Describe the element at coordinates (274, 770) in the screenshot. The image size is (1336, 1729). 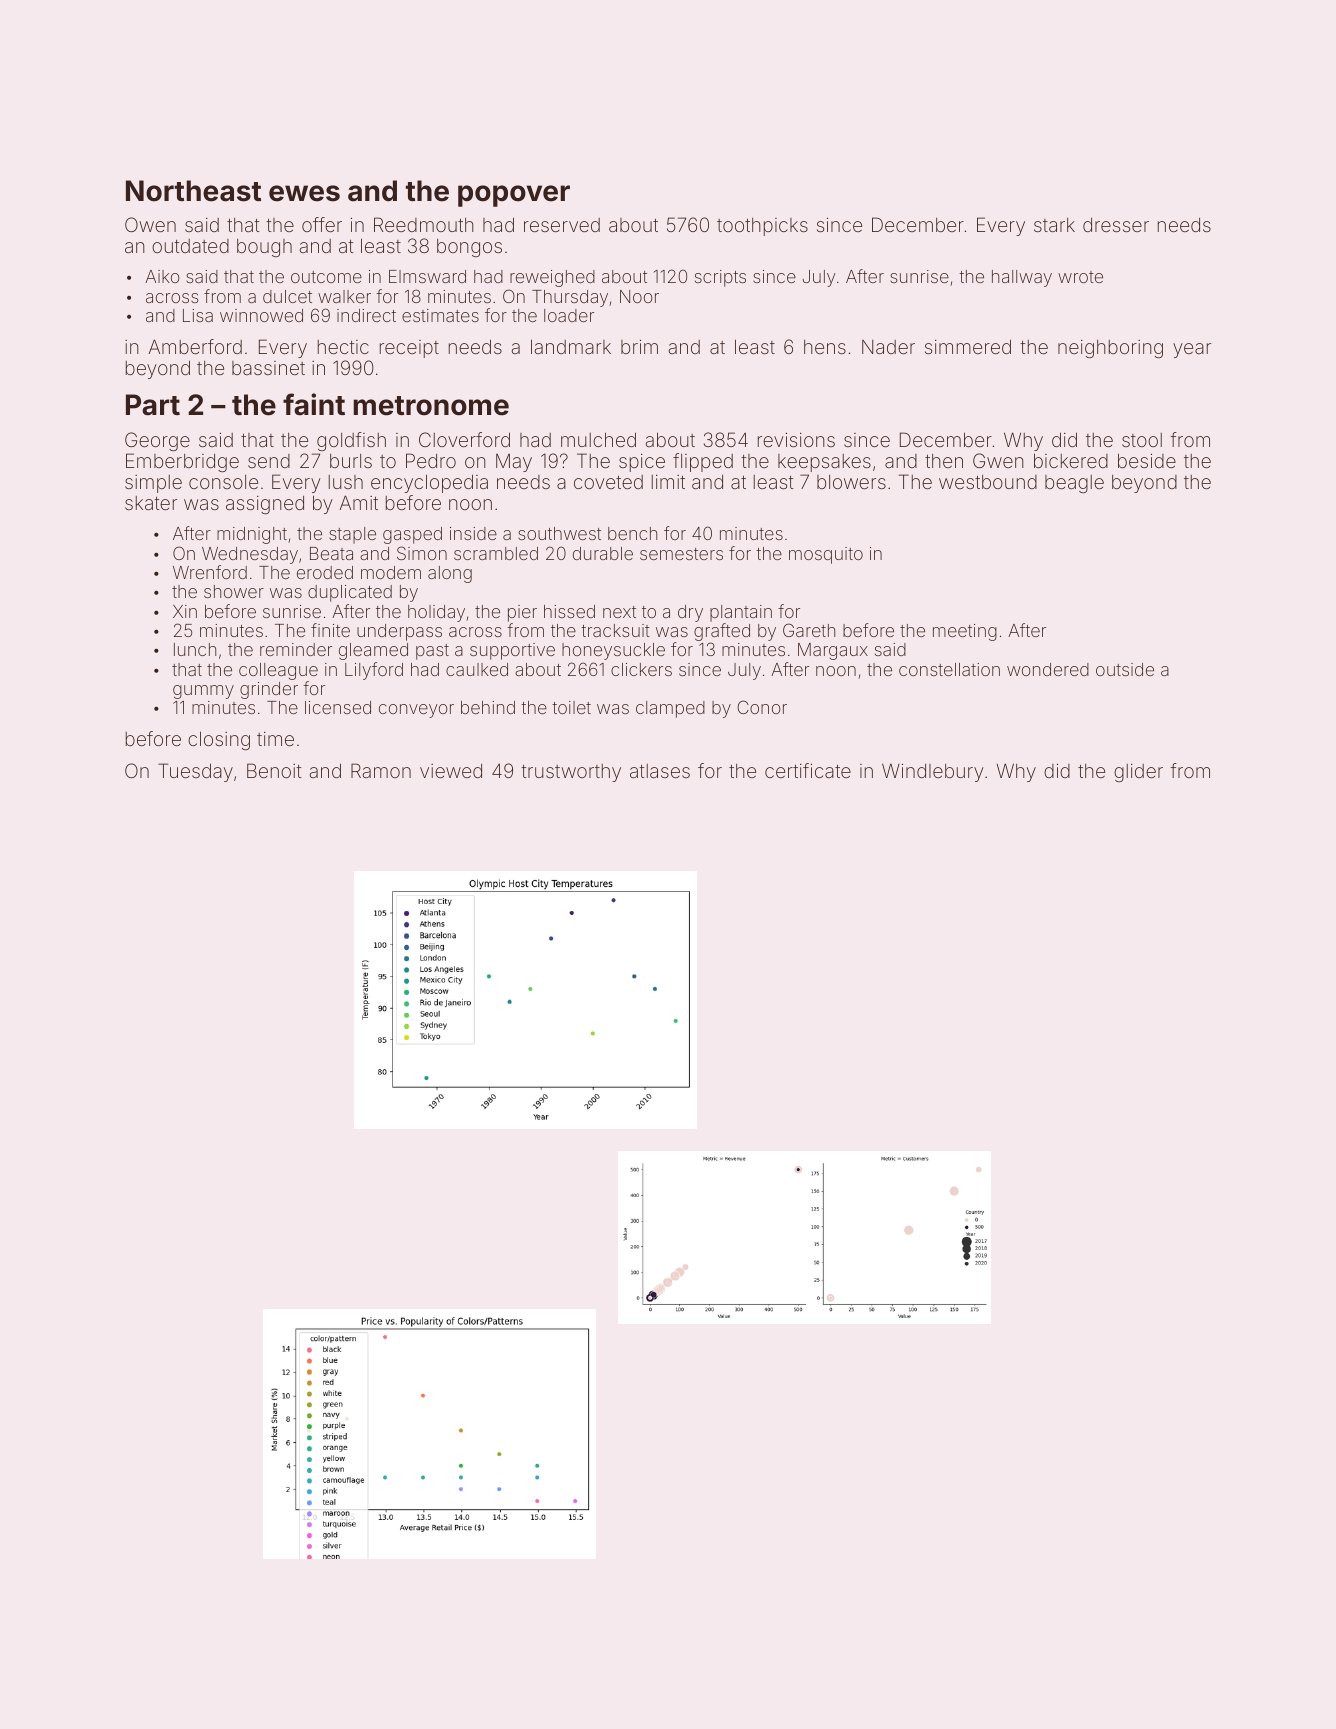
I see `Benoit` at that location.
